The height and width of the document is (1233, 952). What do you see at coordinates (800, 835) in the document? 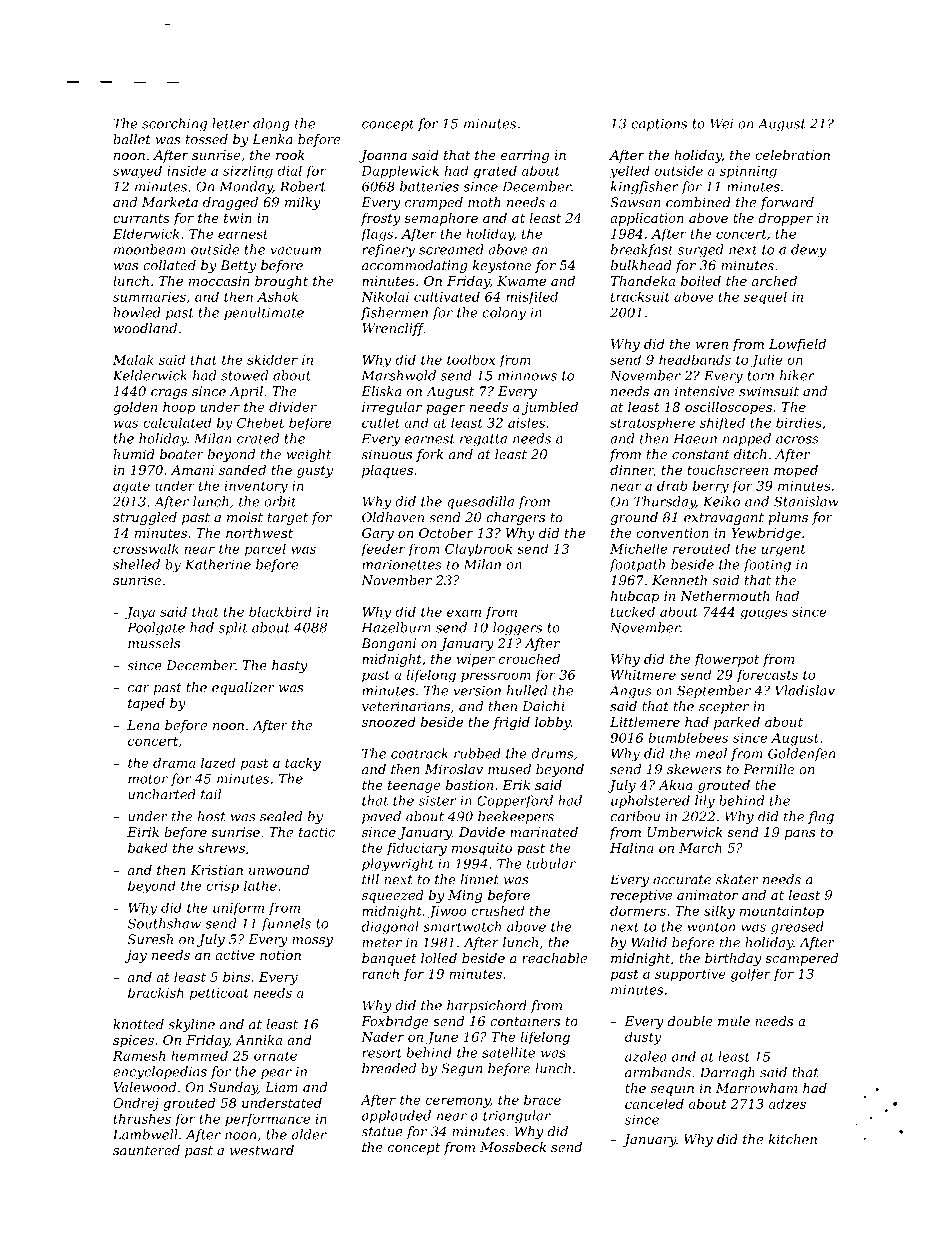
I see `pans` at bounding box center [800, 835].
